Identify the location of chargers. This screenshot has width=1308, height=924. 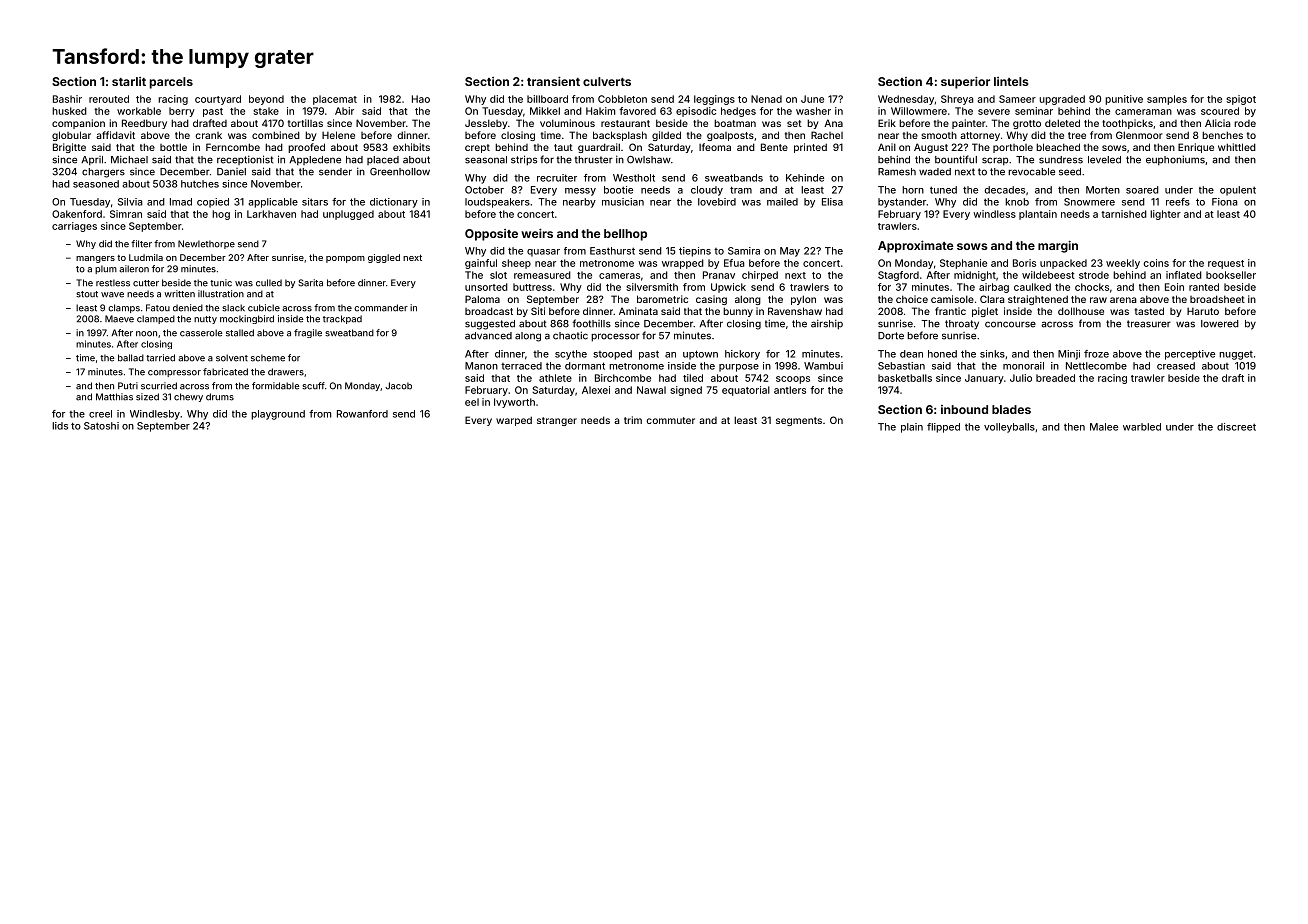
(103, 173).
